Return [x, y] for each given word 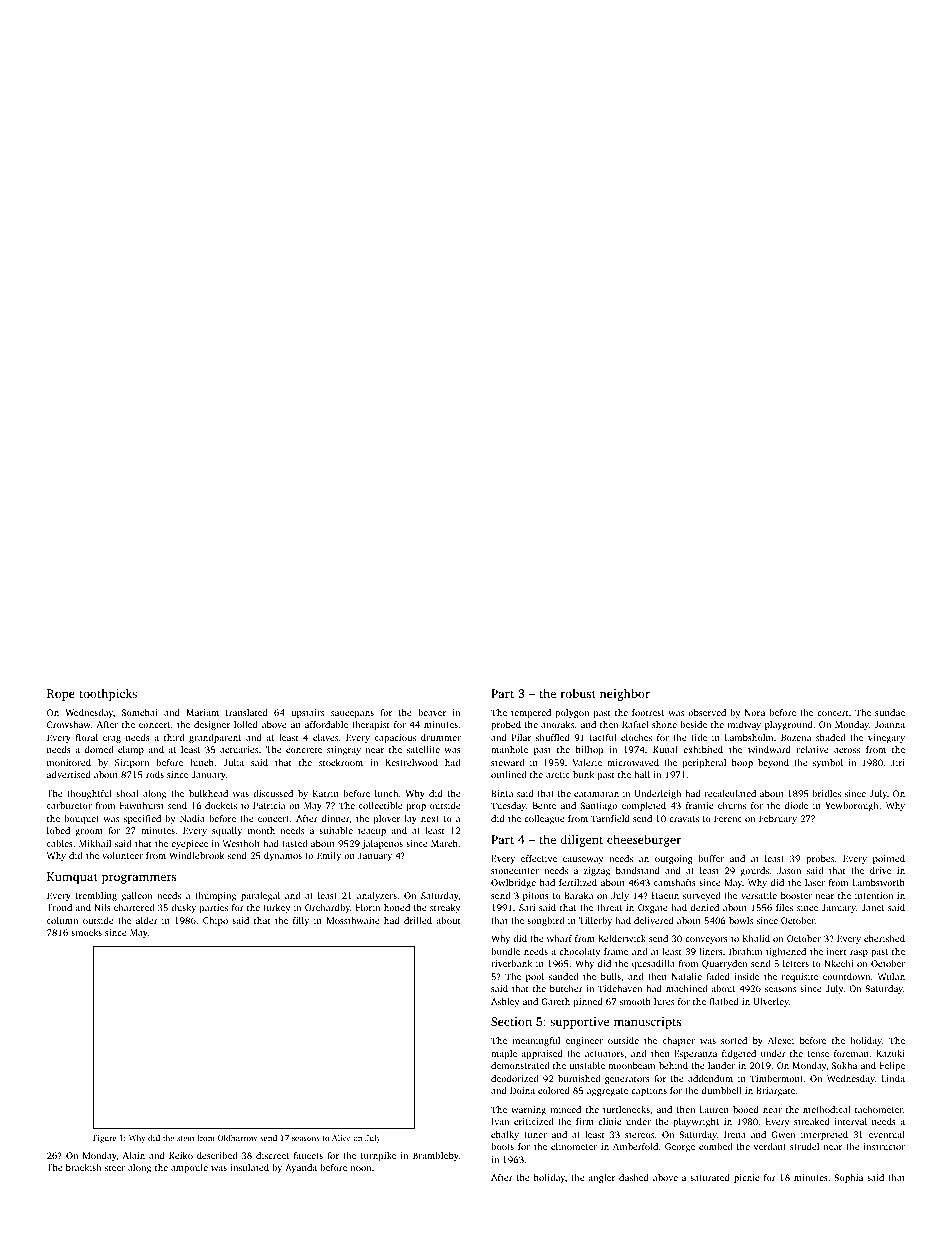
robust [578, 693]
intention [874, 895]
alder [147, 920]
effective [539, 858]
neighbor [625, 694]
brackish [83, 1167]
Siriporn [132, 763]
